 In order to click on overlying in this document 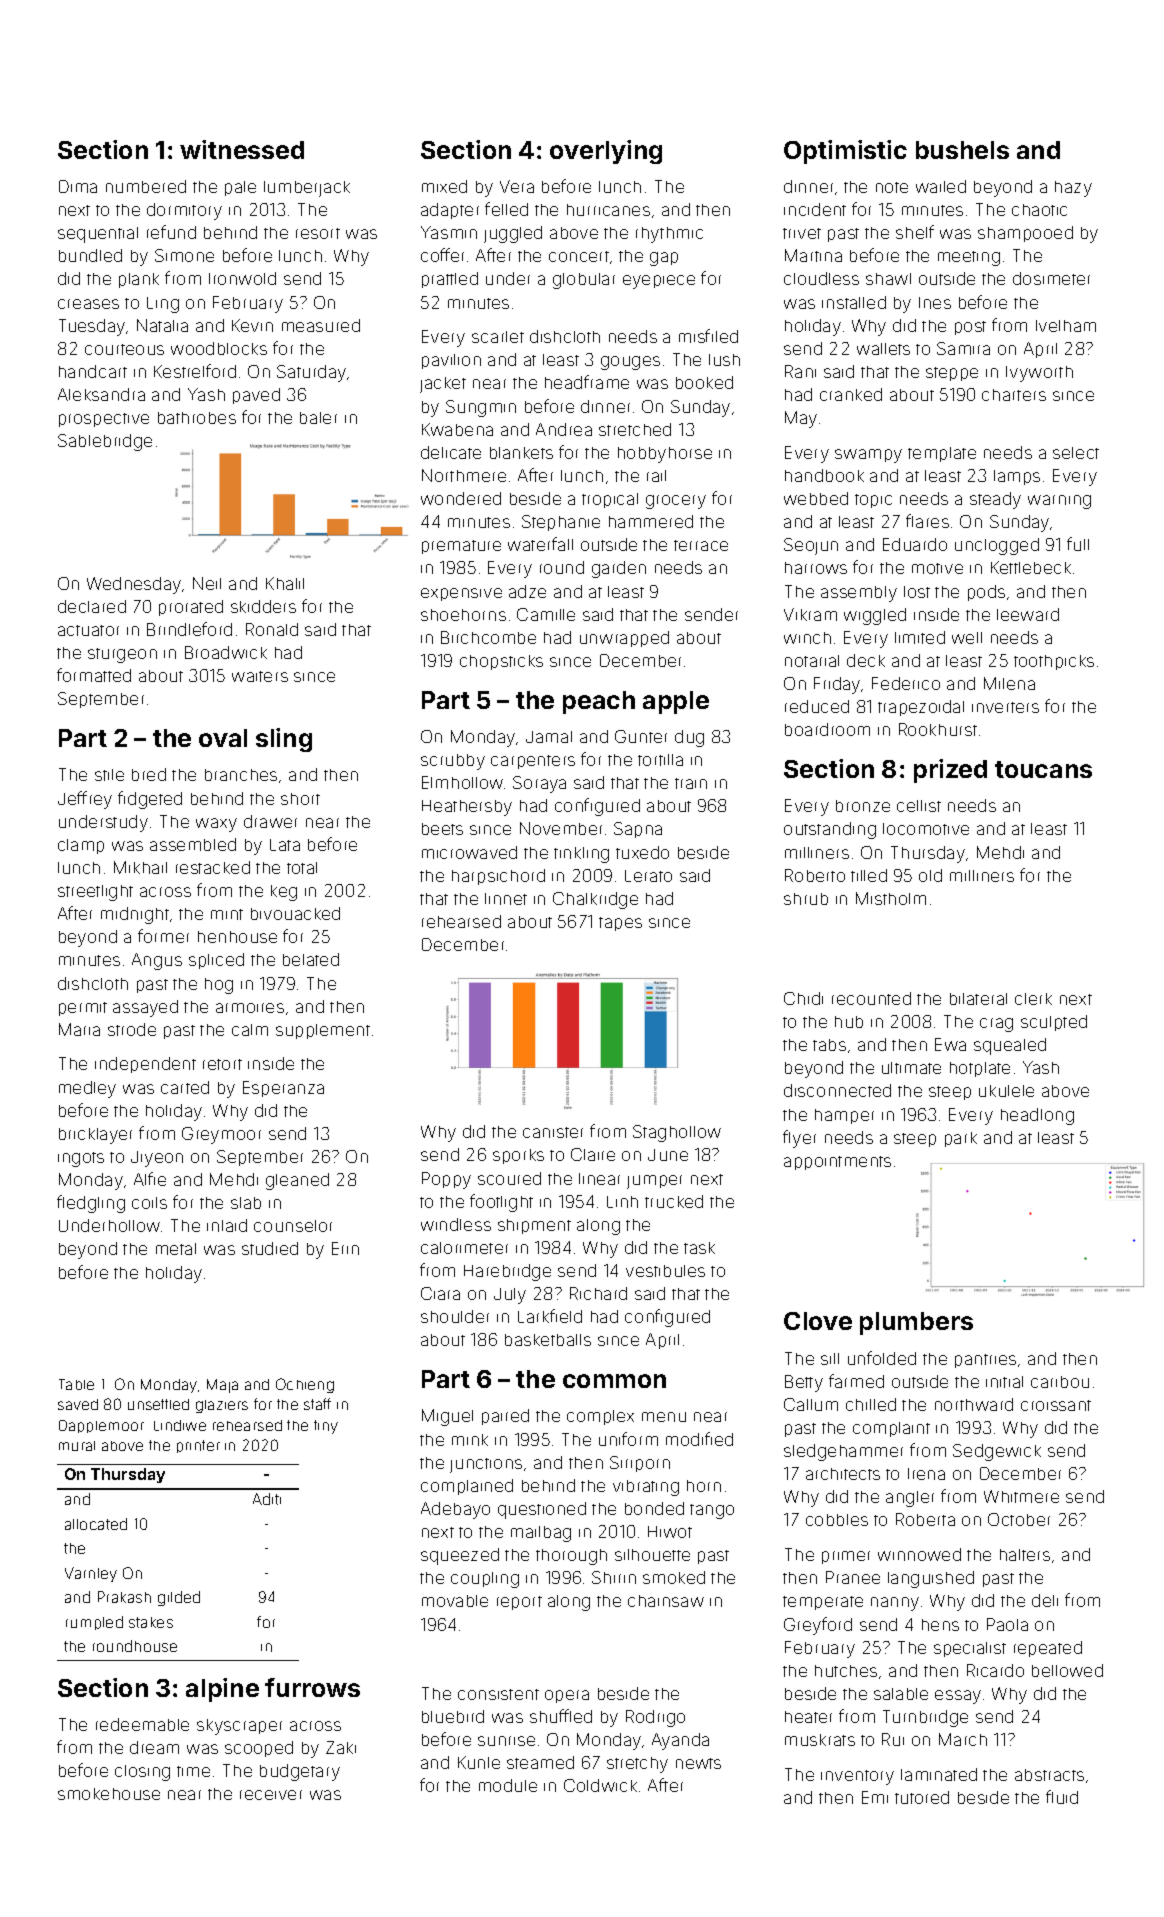, I will do `click(606, 152)`.
